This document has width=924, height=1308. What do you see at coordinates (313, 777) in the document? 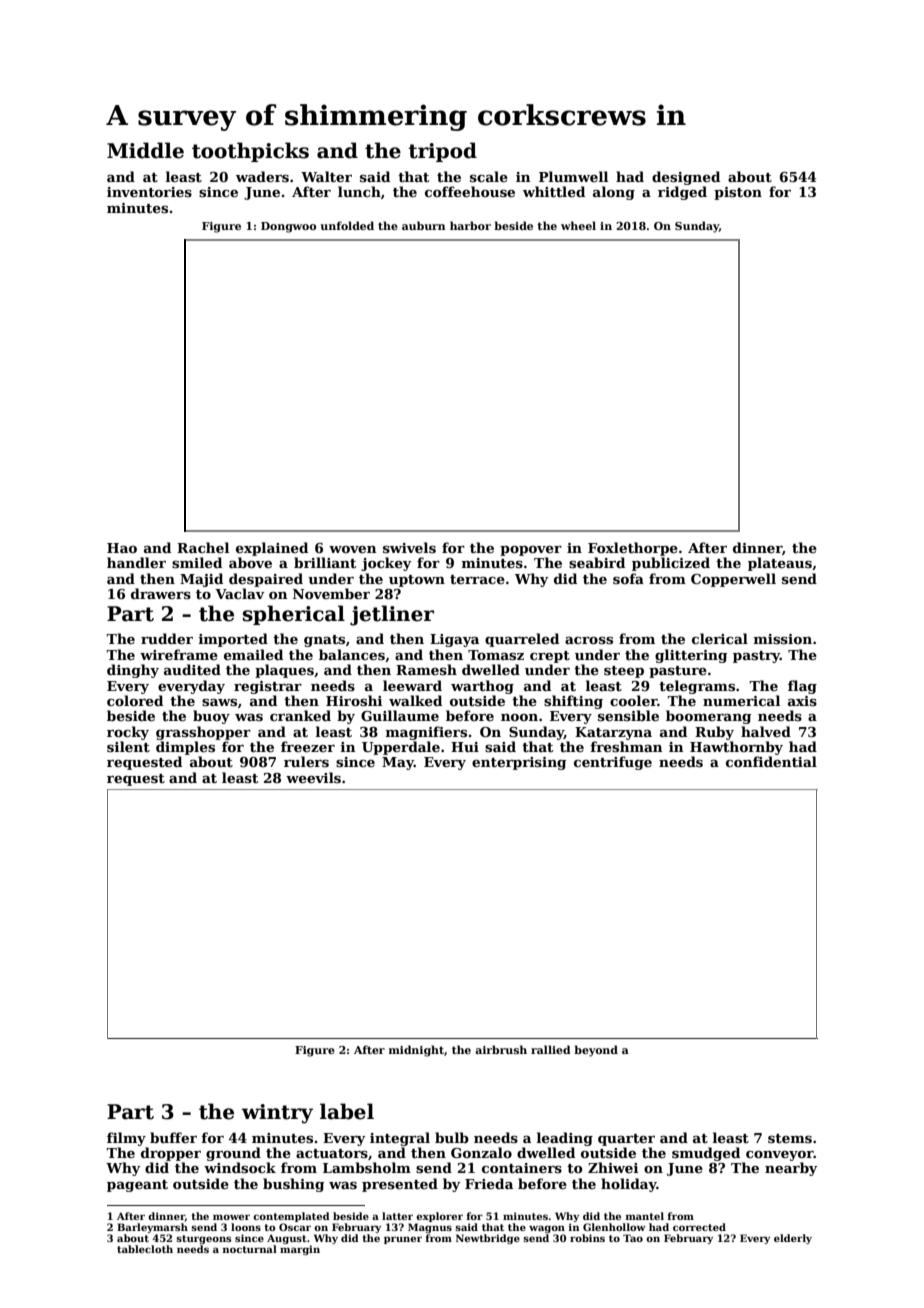
I see `weevils` at bounding box center [313, 777].
